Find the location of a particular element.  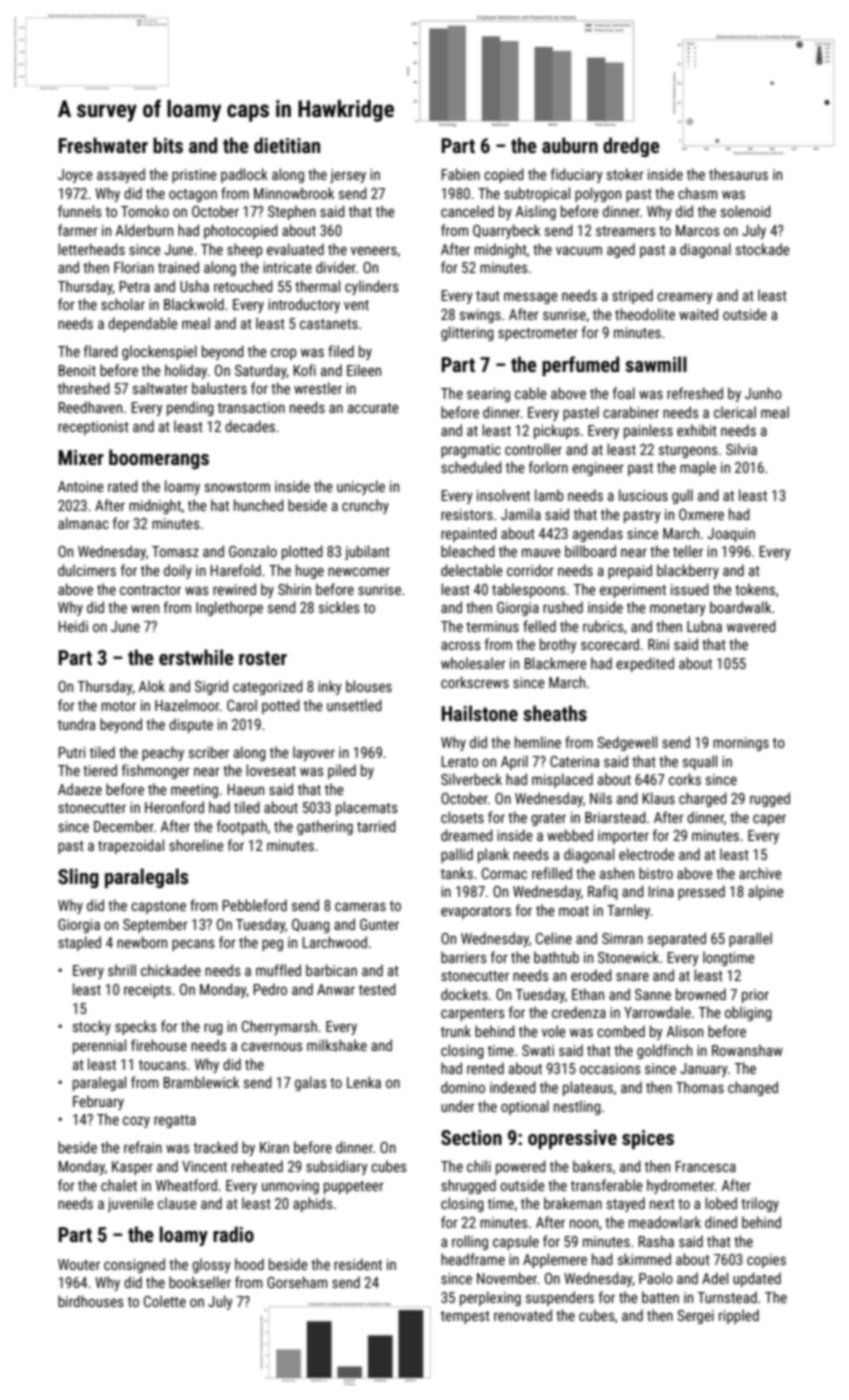

jersey is located at coordinates (348, 176).
